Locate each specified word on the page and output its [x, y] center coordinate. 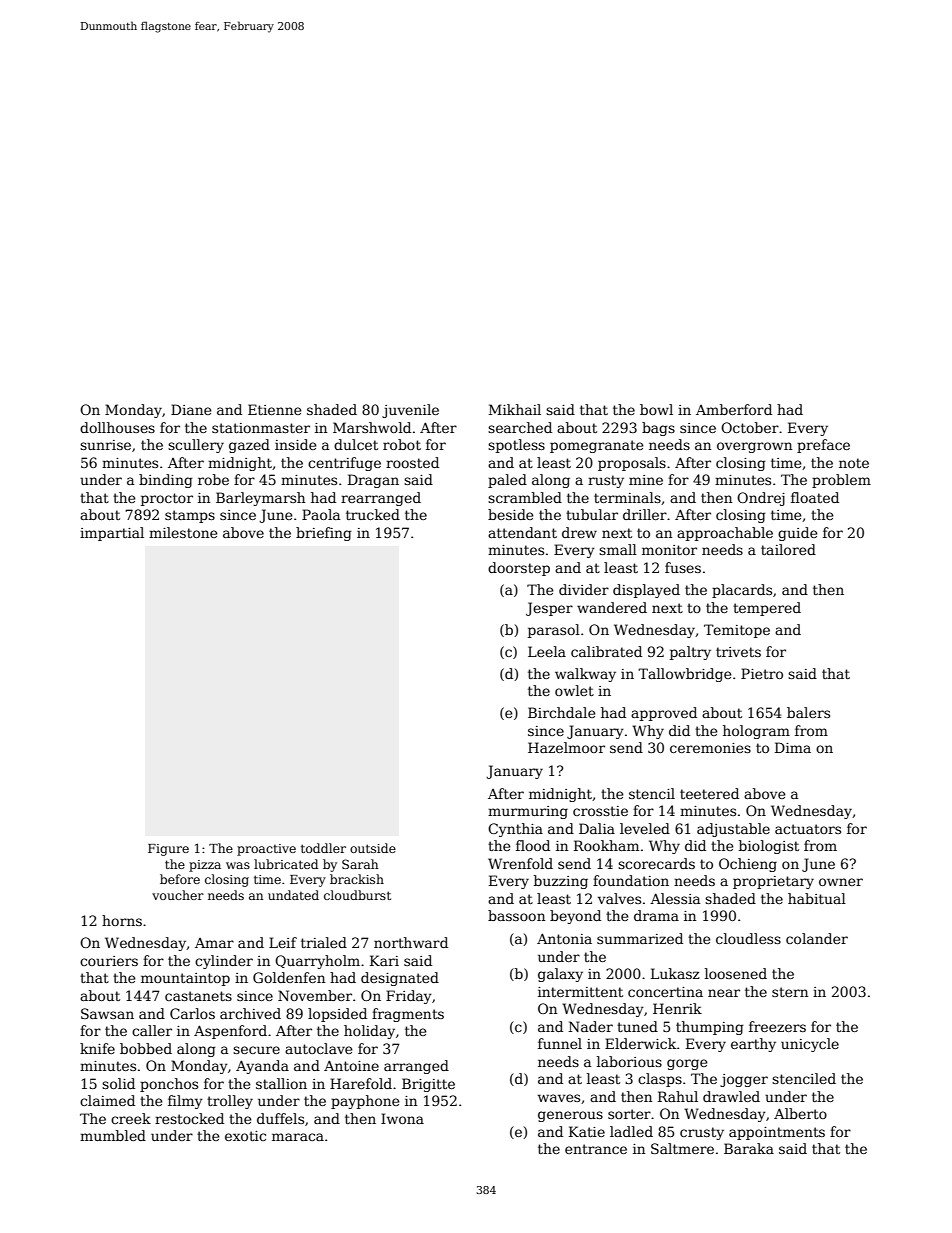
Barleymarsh [260, 499]
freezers [777, 1026]
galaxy [560, 975]
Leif [283, 942]
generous [570, 1116]
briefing [324, 534]
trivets [738, 652]
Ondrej [761, 499]
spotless [516, 446]
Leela [547, 651]
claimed [107, 1100]
